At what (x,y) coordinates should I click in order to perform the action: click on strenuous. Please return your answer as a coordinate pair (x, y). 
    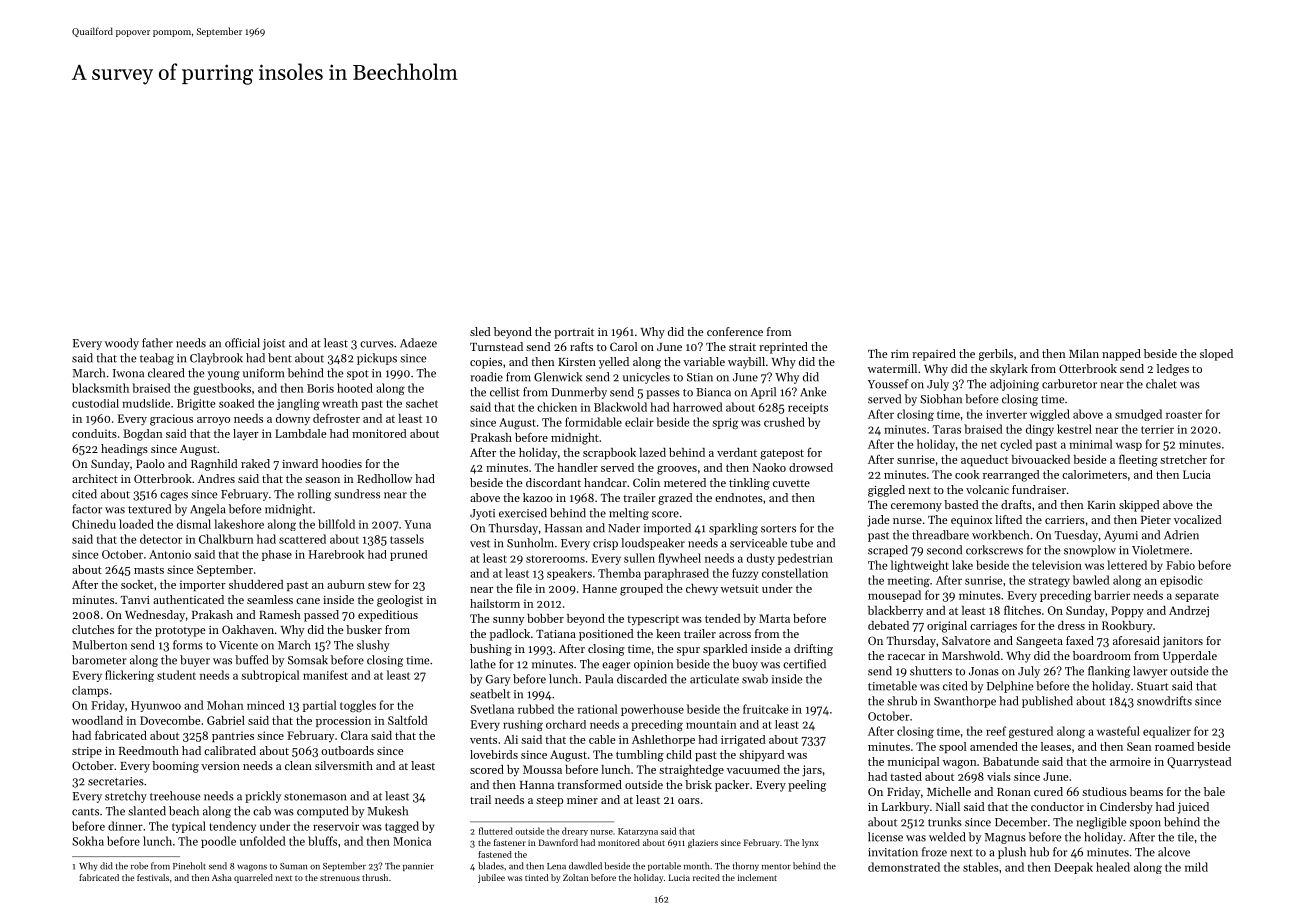
    Looking at the image, I should click on (340, 878).
